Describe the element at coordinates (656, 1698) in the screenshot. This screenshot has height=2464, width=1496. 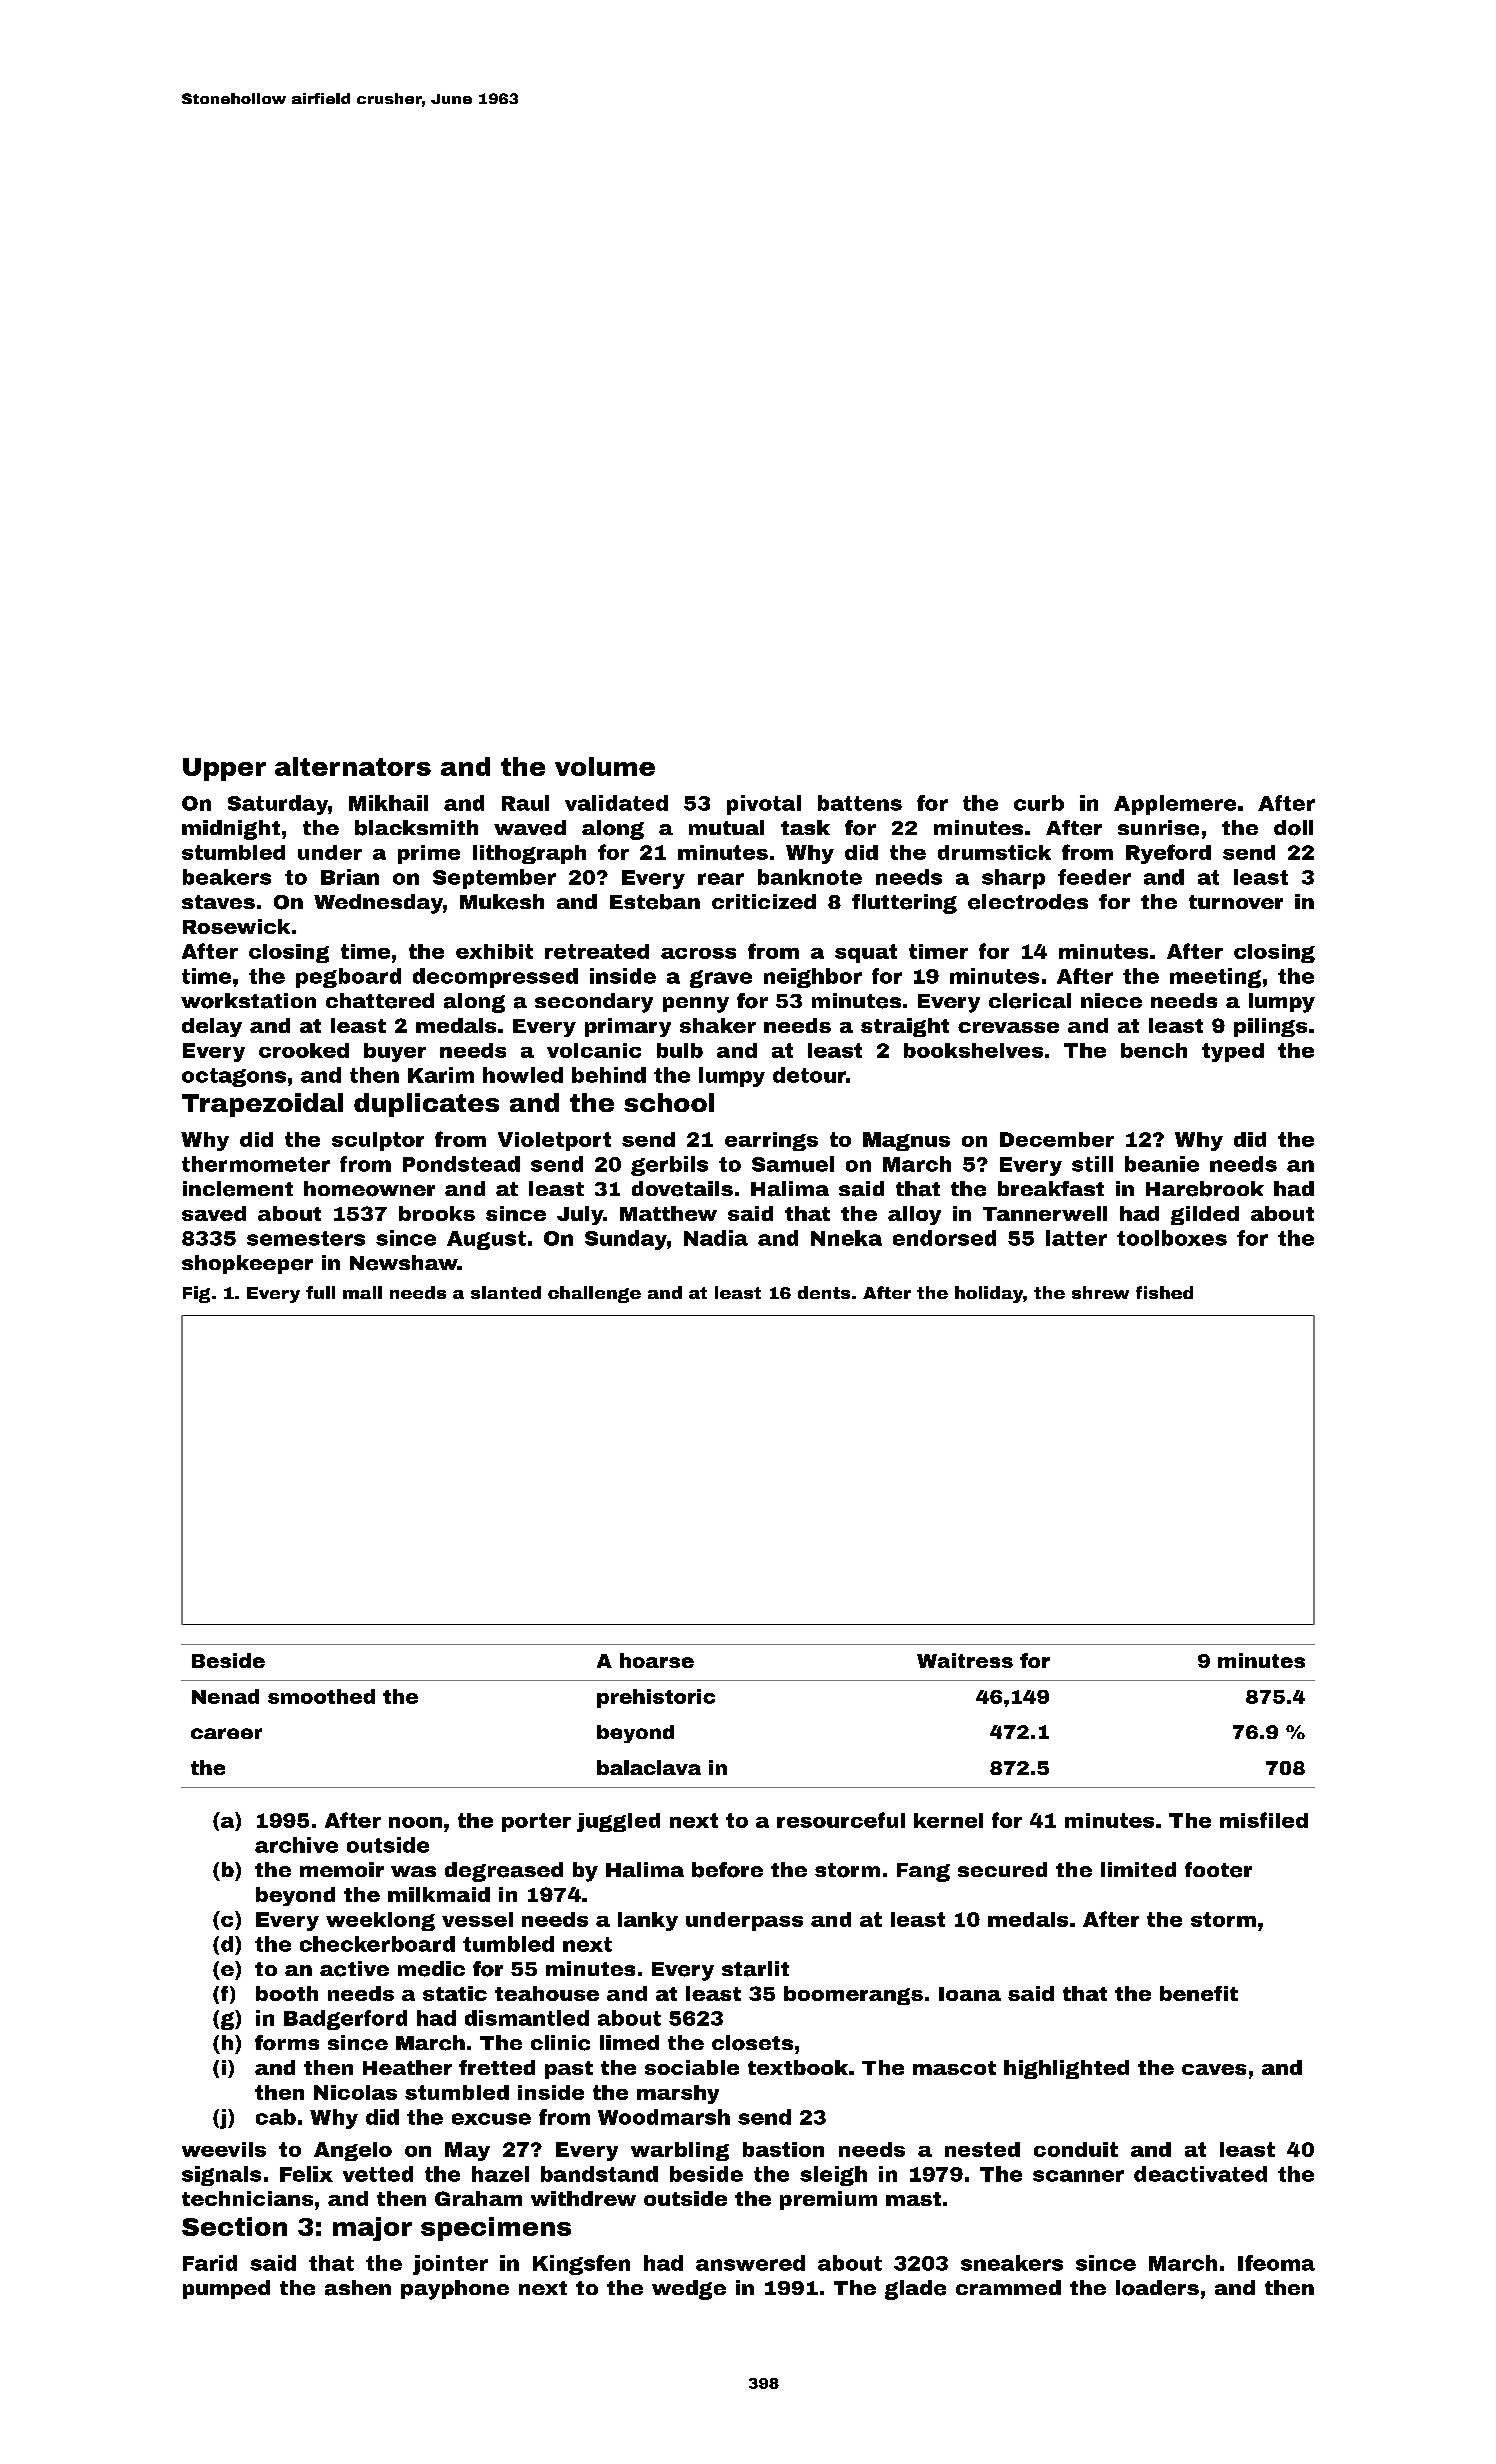
I see `prehistoric` at that location.
